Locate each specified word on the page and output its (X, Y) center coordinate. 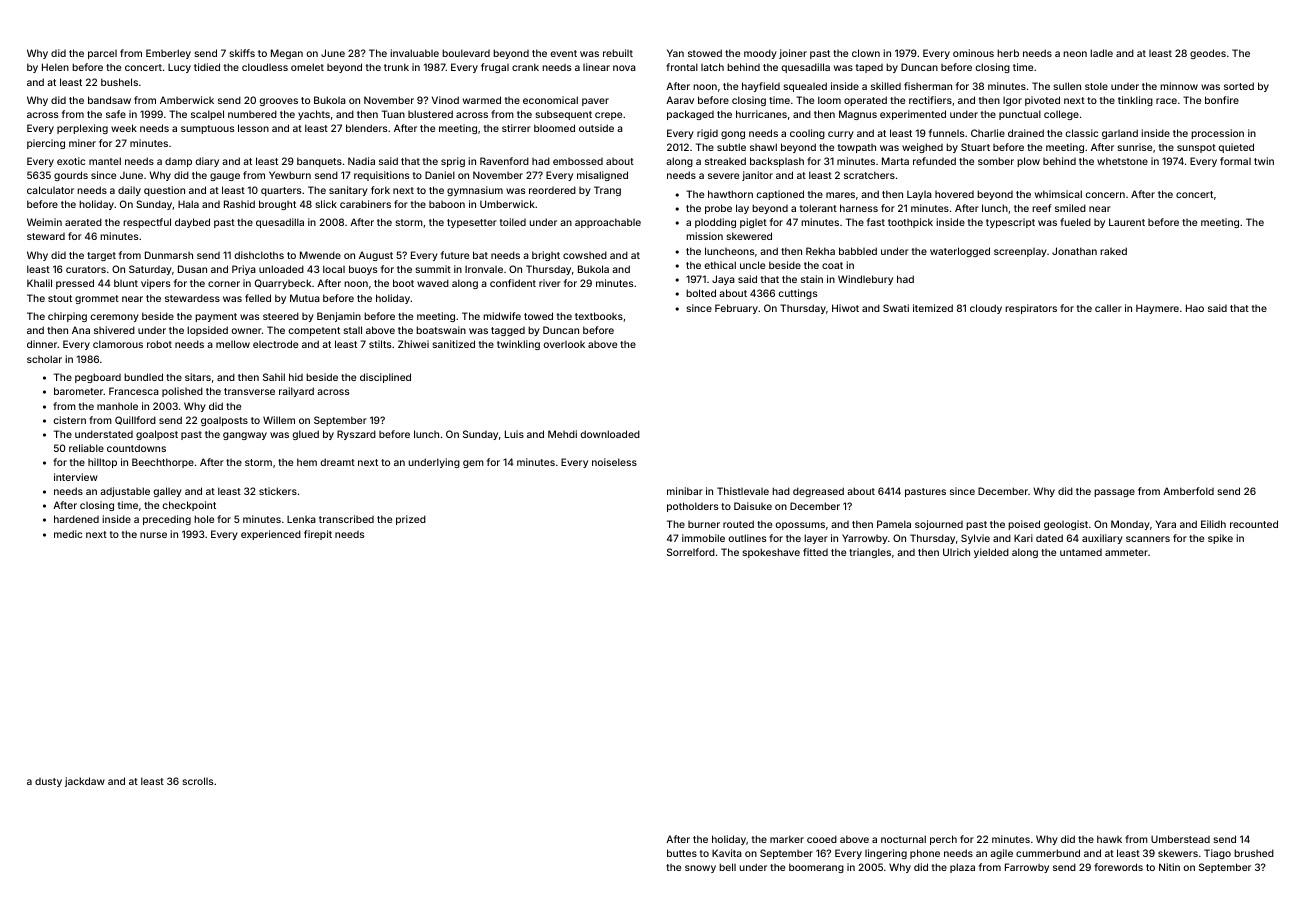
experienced (271, 535)
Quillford (135, 420)
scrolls (198, 781)
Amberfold (1188, 491)
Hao (1195, 308)
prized (411, 520)
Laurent (1127, 222)
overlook (564, 344)
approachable (608, 223)
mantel (105, 161)
